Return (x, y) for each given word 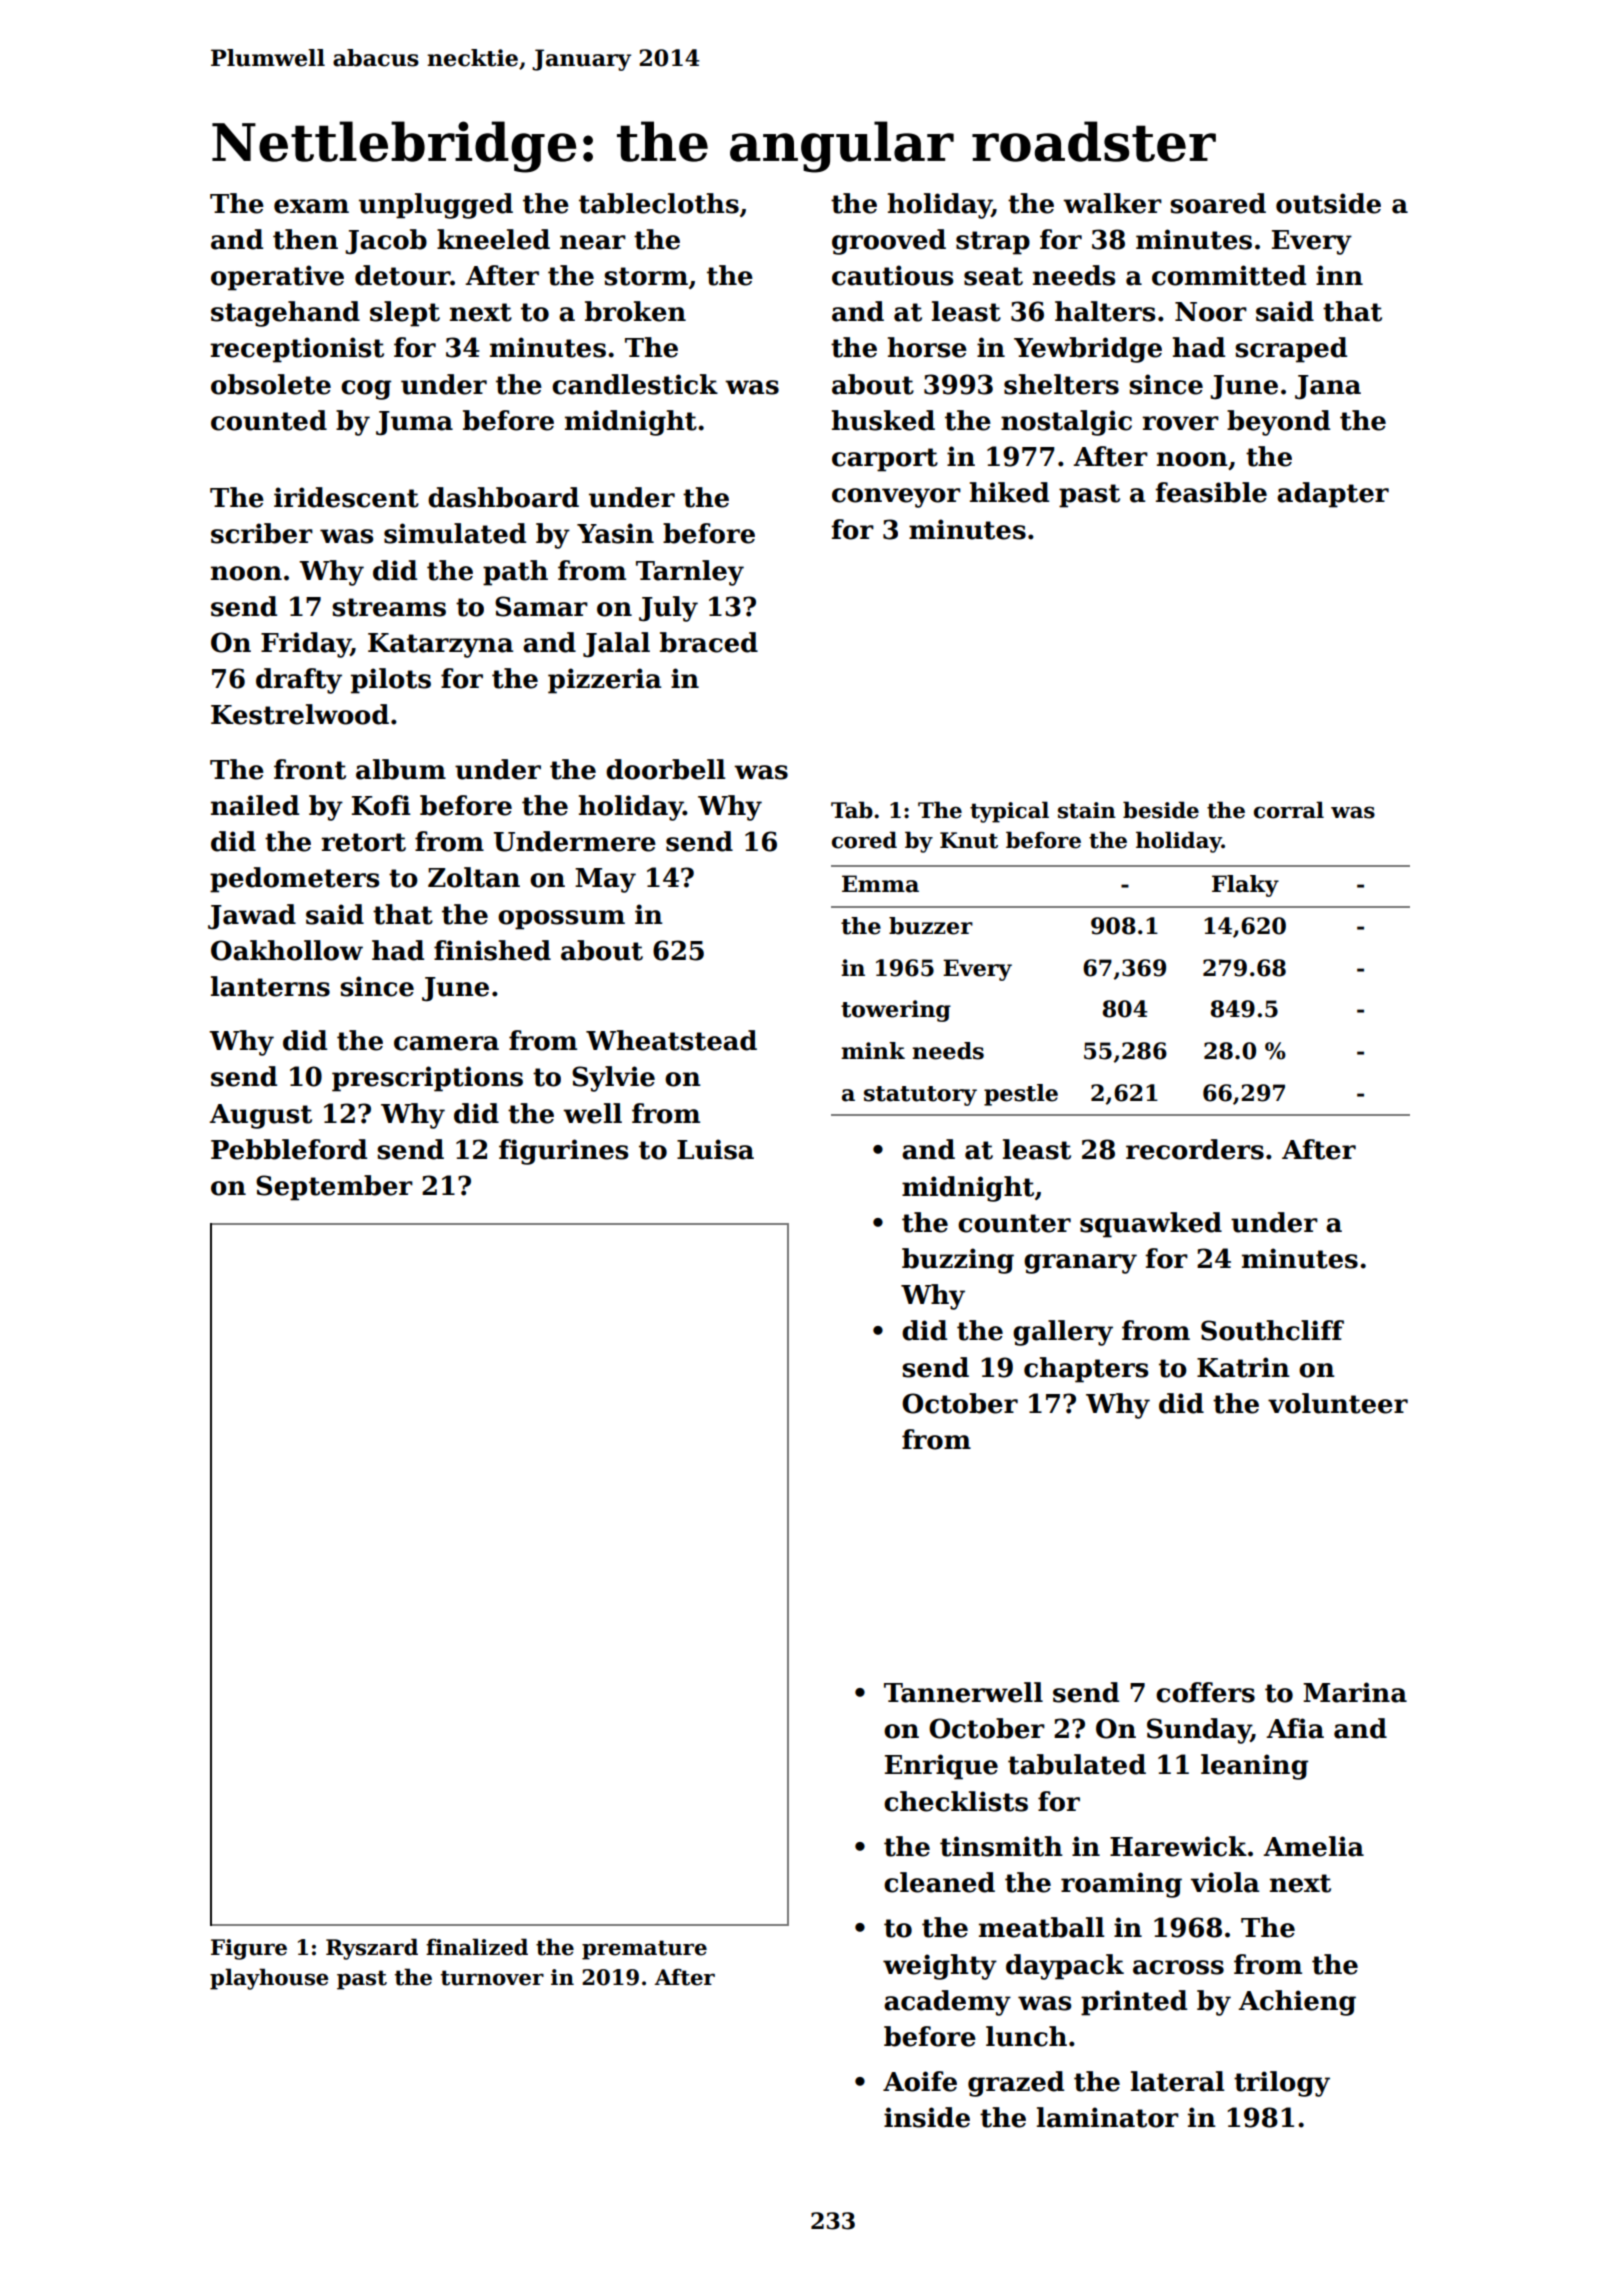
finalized (477, 1947)
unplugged (436, 206)
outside (1328, 203)
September (334, 1188)
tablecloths (659, 203)
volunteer (1338, 1403)
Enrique (941, 1767)
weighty (940, 1967)
